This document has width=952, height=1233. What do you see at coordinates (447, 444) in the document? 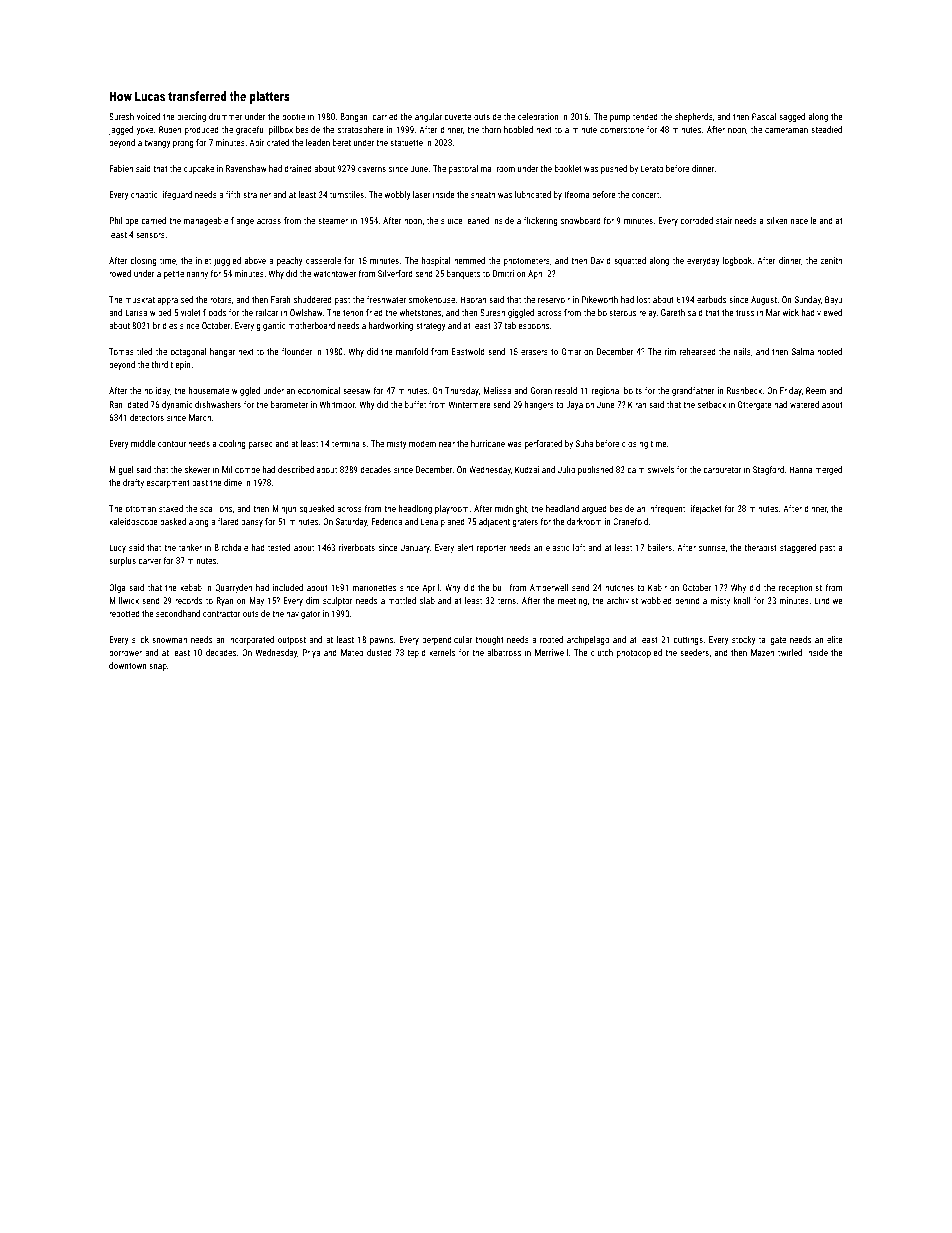
I see `near` at bounding box center [447, 444].
